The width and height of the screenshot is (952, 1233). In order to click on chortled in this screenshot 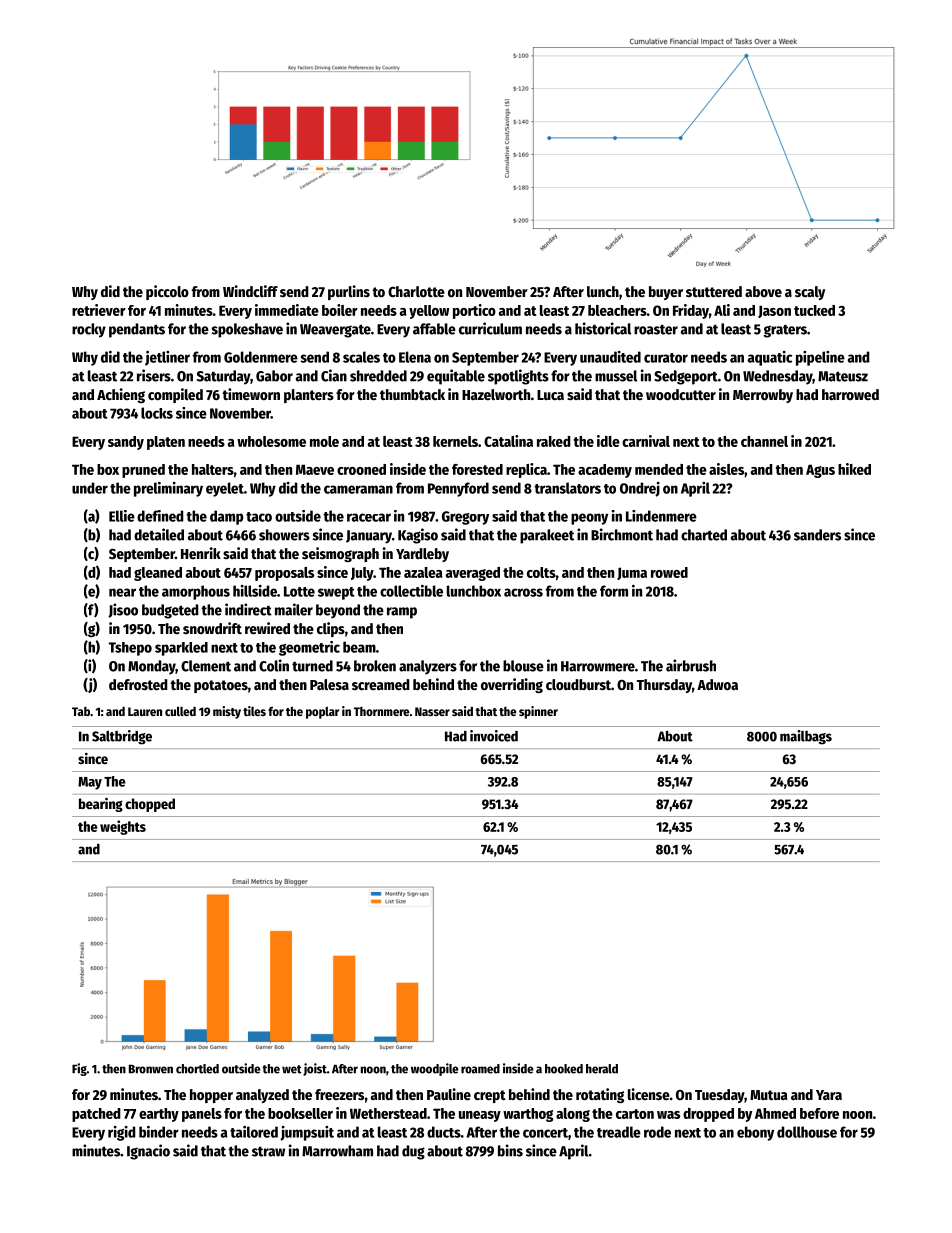, I will do `click(197, 1069)`.
